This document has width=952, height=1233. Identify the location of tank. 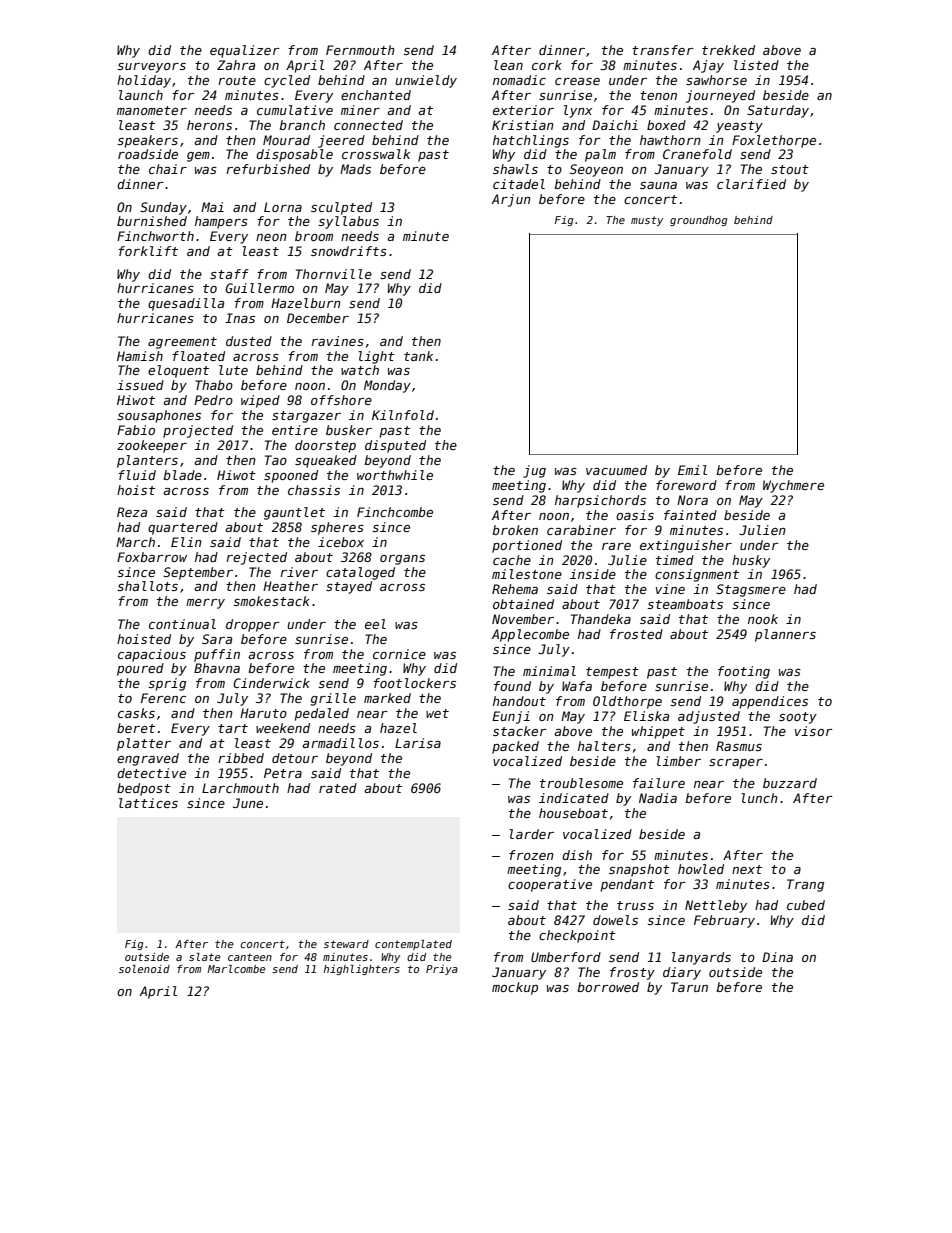
(418, 356).
